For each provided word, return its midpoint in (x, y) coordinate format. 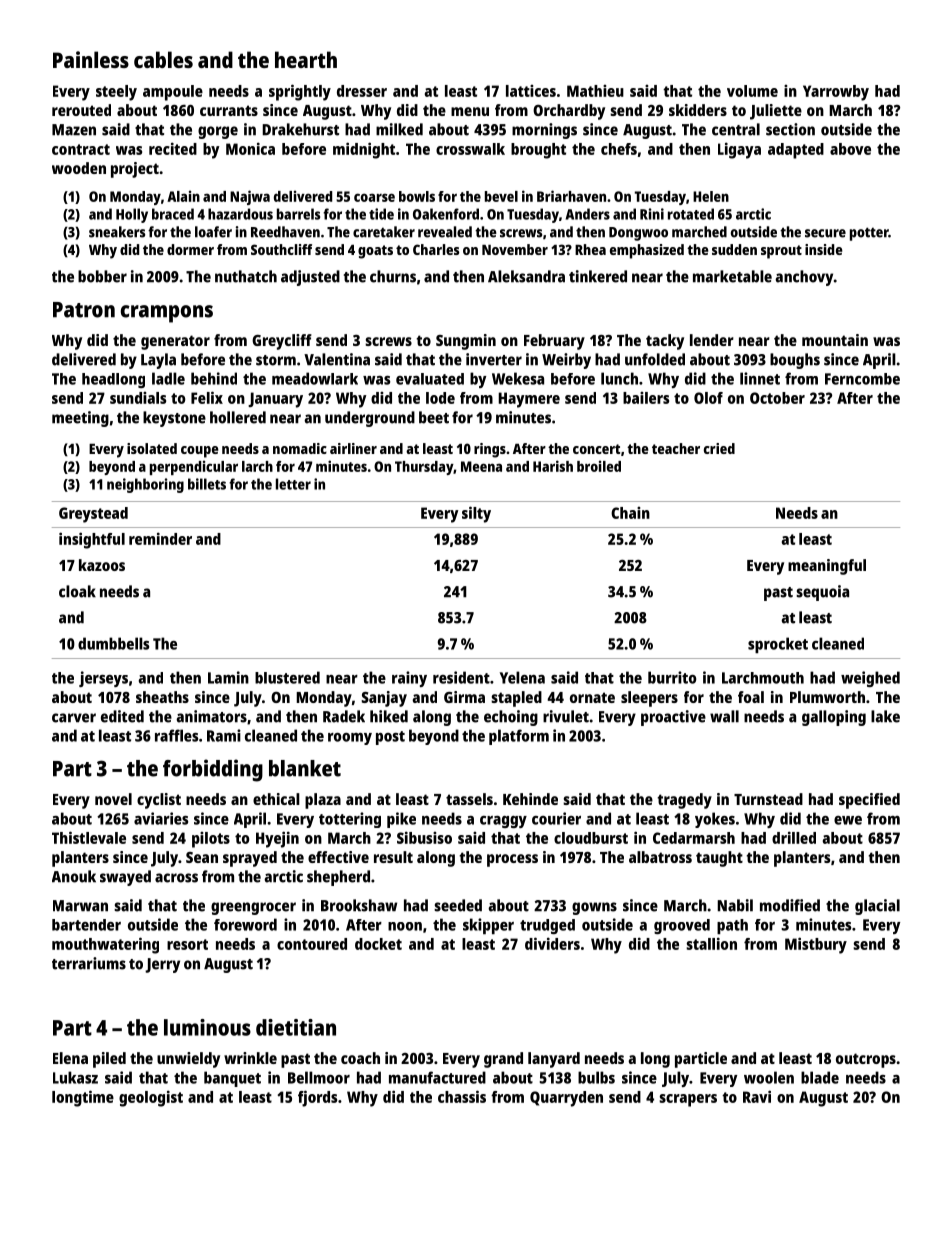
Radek (344, 716)
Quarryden (566, 1099)
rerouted (81, 110)
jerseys (103, 679)
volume (752, 91)
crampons (167, 314)
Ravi (757, 1096)
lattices (531, 91)
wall (724, 716)
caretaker (384, 232)
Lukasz (75, 1077)
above (850, 149)
